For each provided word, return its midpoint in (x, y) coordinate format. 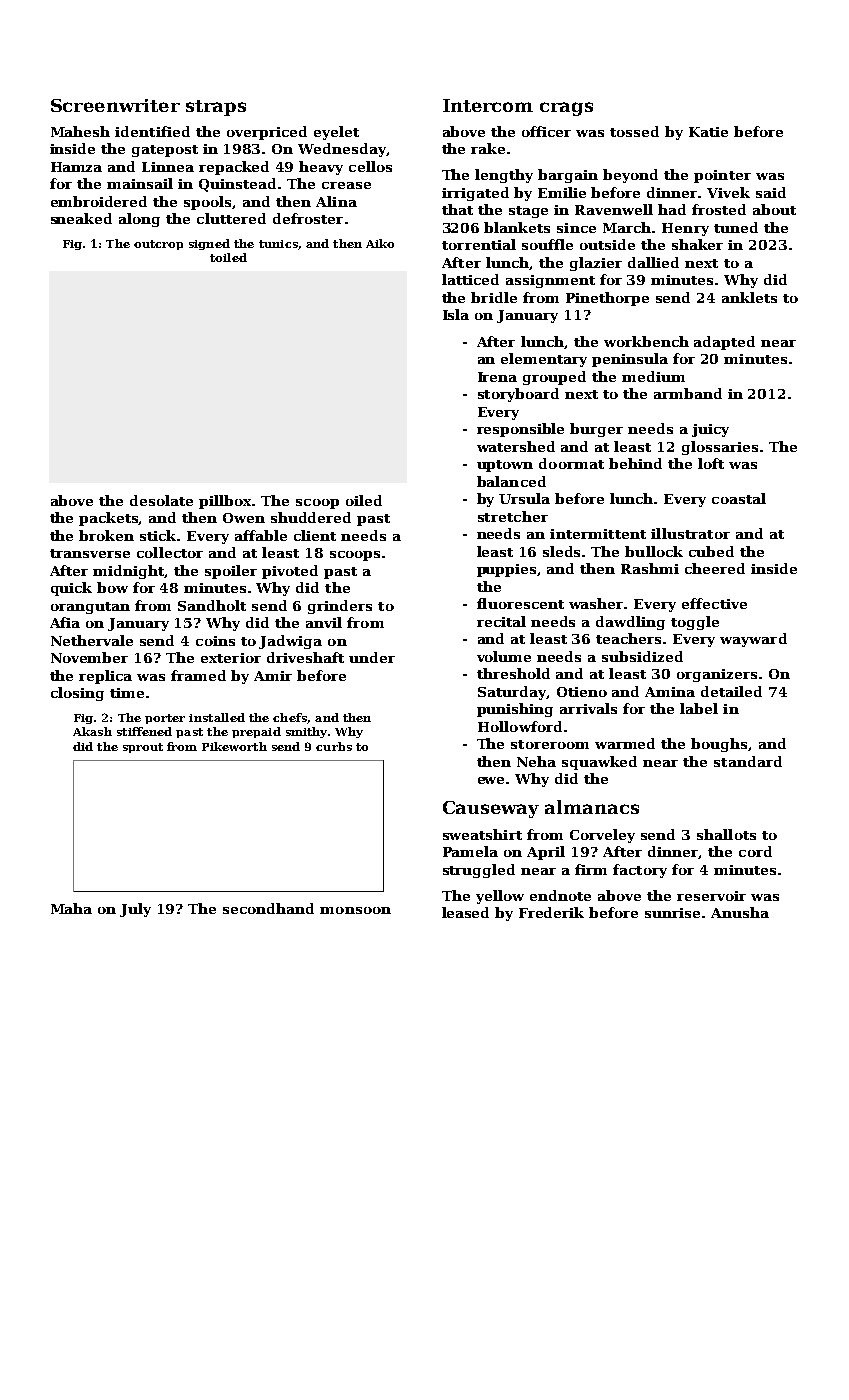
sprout (143, 748)
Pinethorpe (607, 299)
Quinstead (237, 185)
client (315, 535)
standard (748, 761)
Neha (536, 761)
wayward (753, 640)
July (135, 910)
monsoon (355, 910)
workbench (646, 341)
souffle (547, 244)
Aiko (380, 243)
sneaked (81, 218)
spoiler (231, 572)
